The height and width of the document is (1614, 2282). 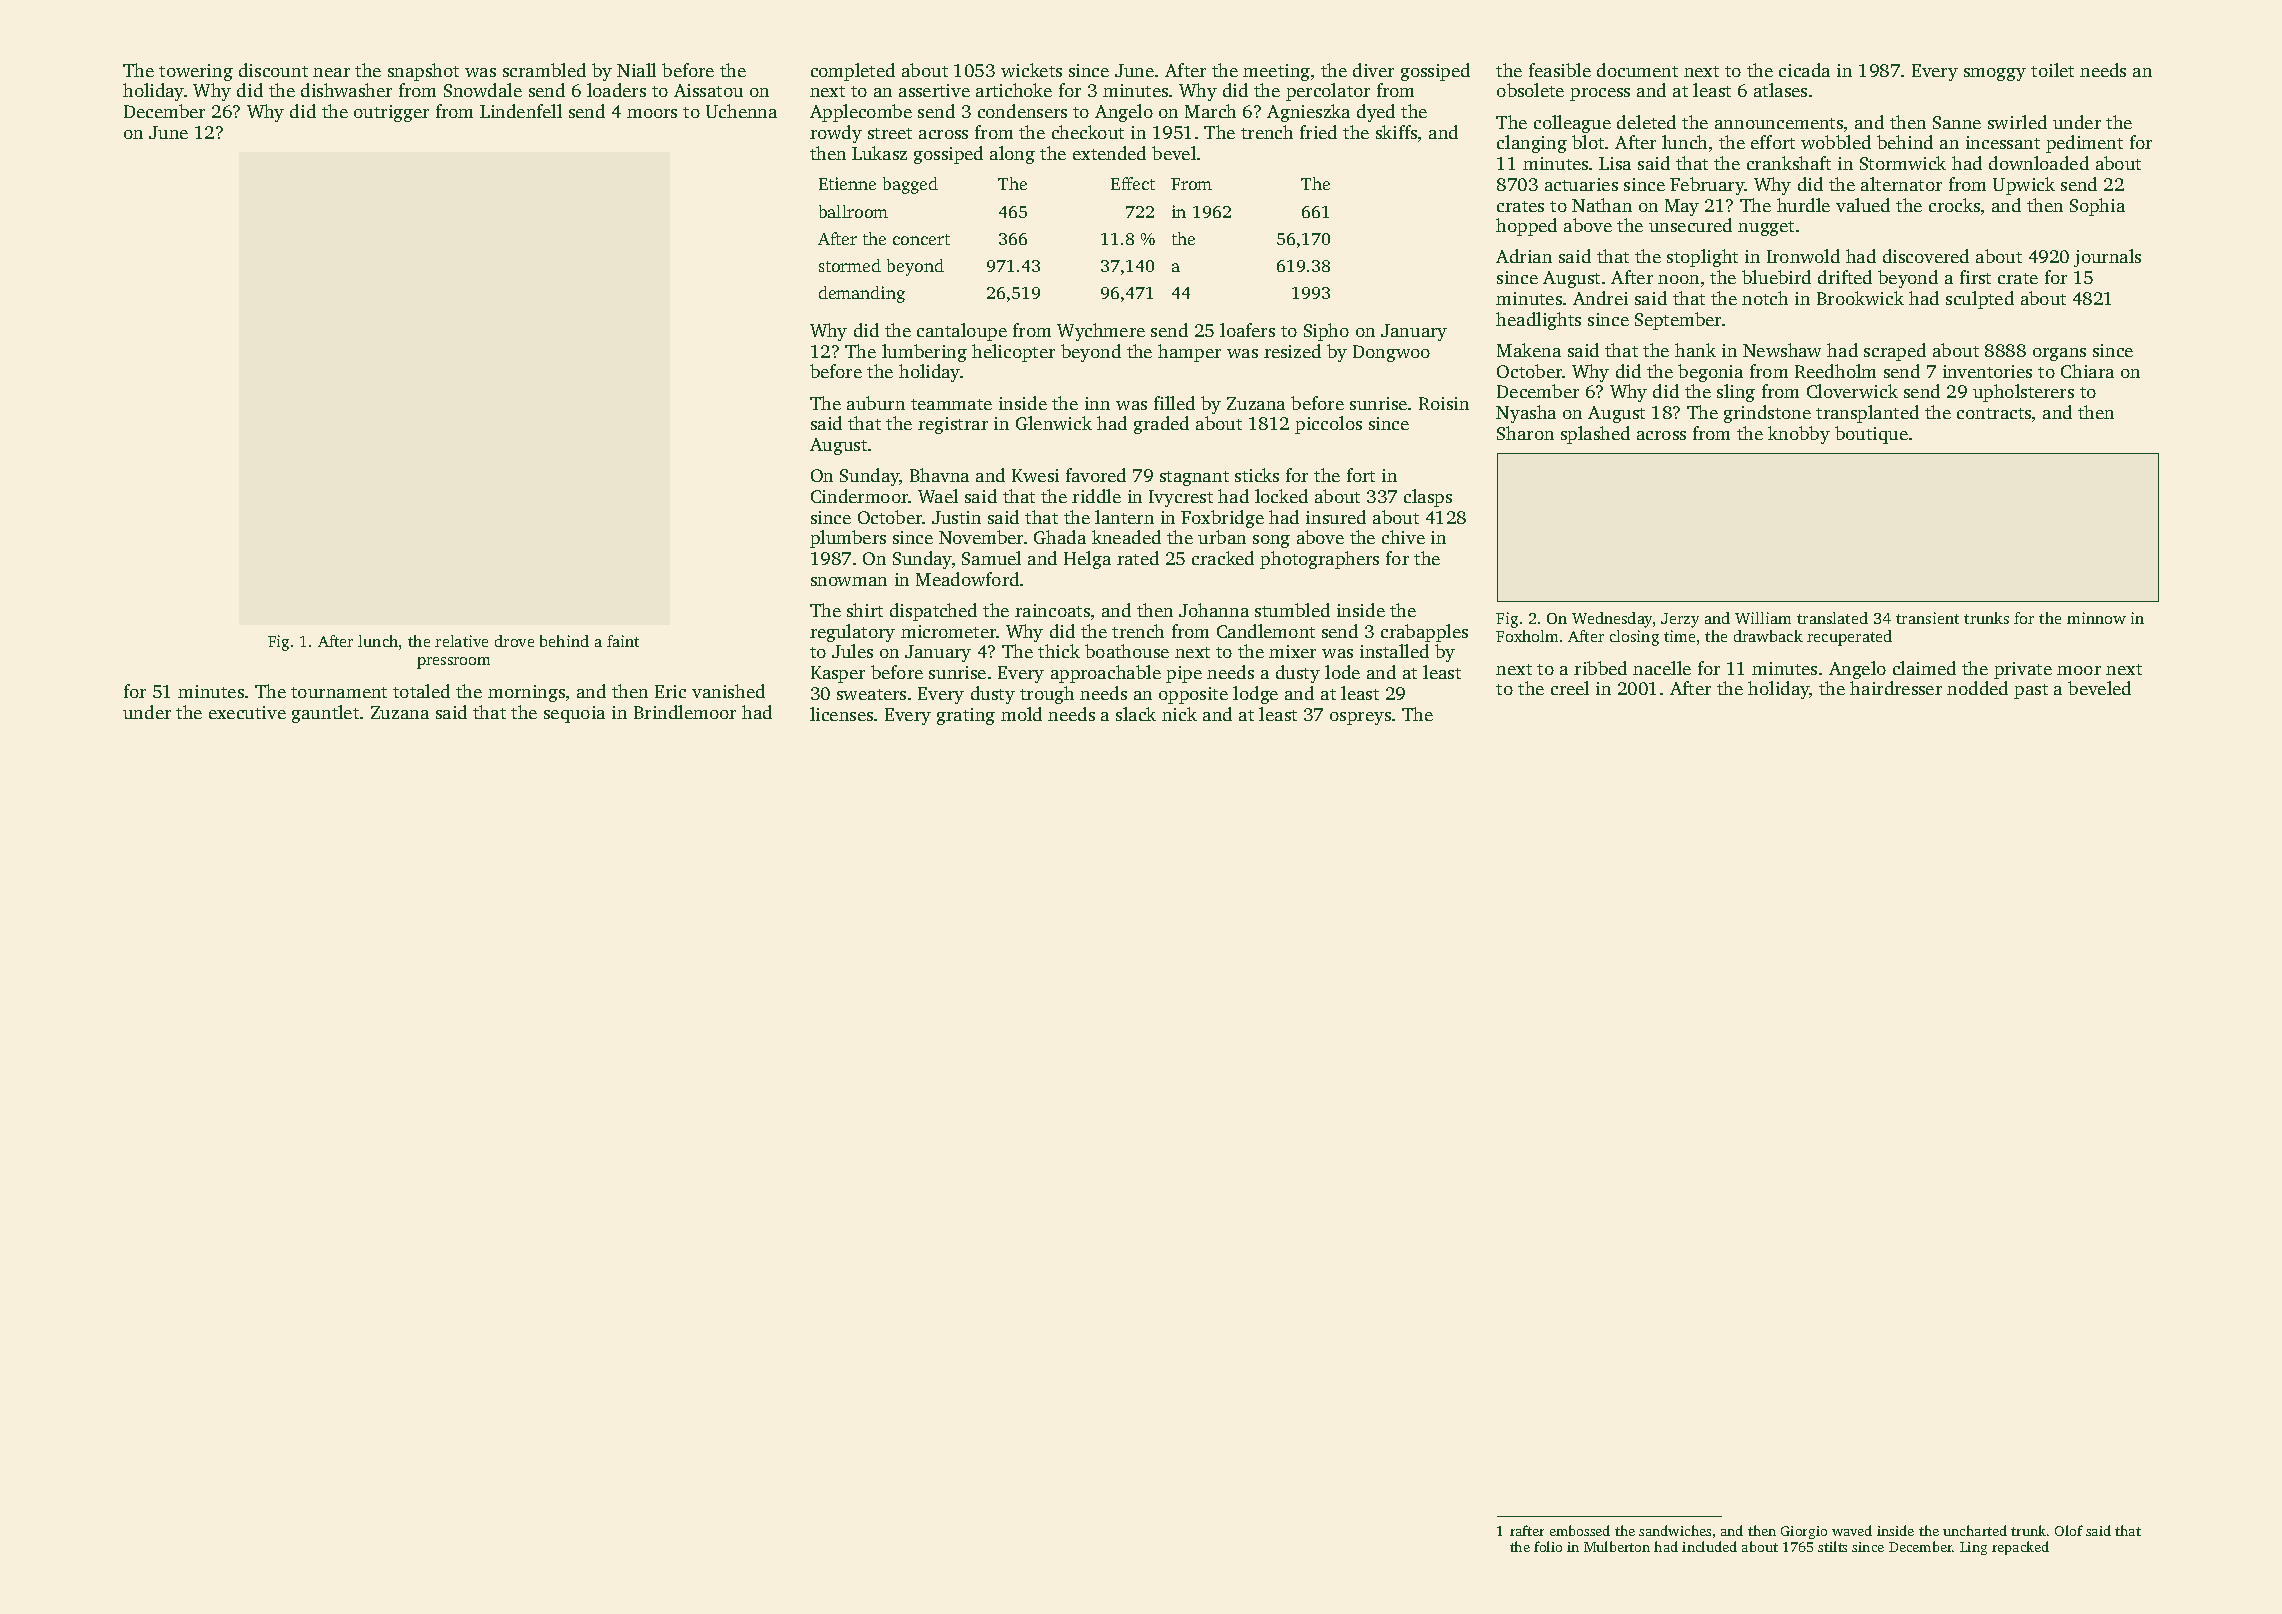 I want to click on cicada, so click(x=1804, y=70).
